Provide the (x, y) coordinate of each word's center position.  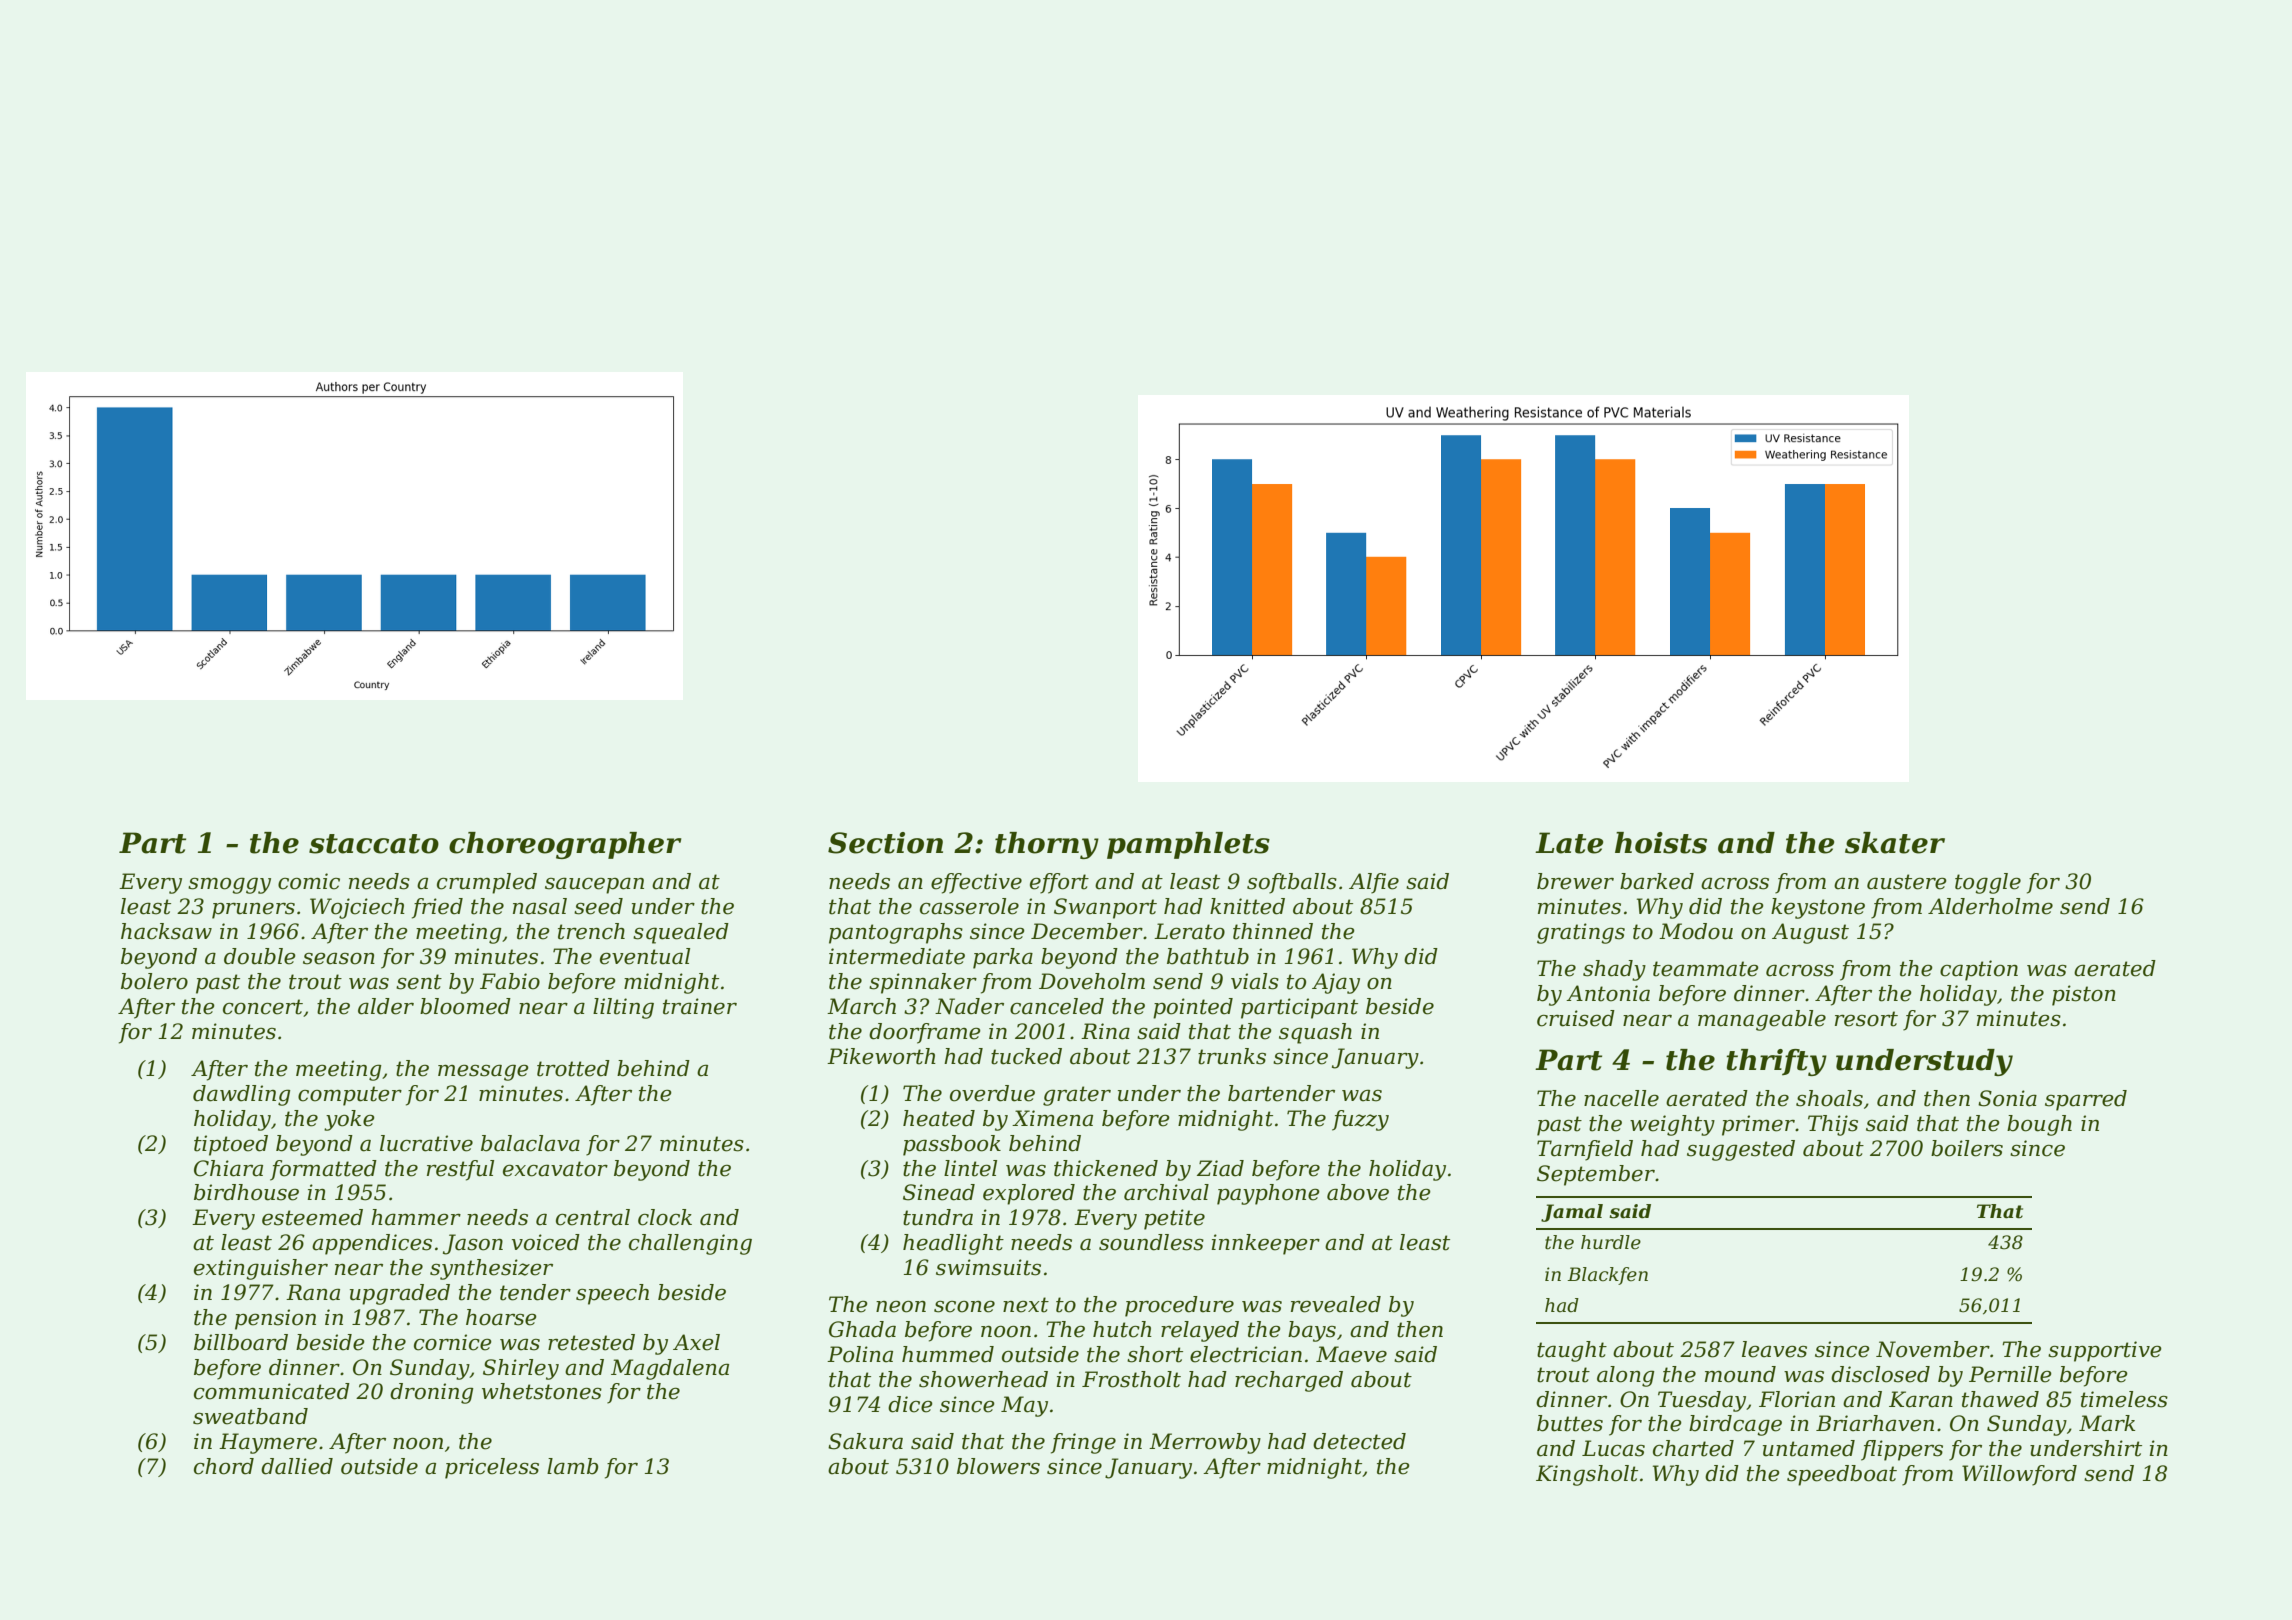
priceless (492, 1468)
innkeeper (1265, 1244)
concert (263, 1007)
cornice (453, 1342)
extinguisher (261, 1269)
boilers (1967, 1148)
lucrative (426, 1143)
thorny (1047, 845)
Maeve (1351, 1354)
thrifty (1776, 1062)
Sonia (2007, 1098)
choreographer (565, 845)
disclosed (1880, 1374)
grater (1077, 1096)
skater (1895, 843)
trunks (1232, 1056)
